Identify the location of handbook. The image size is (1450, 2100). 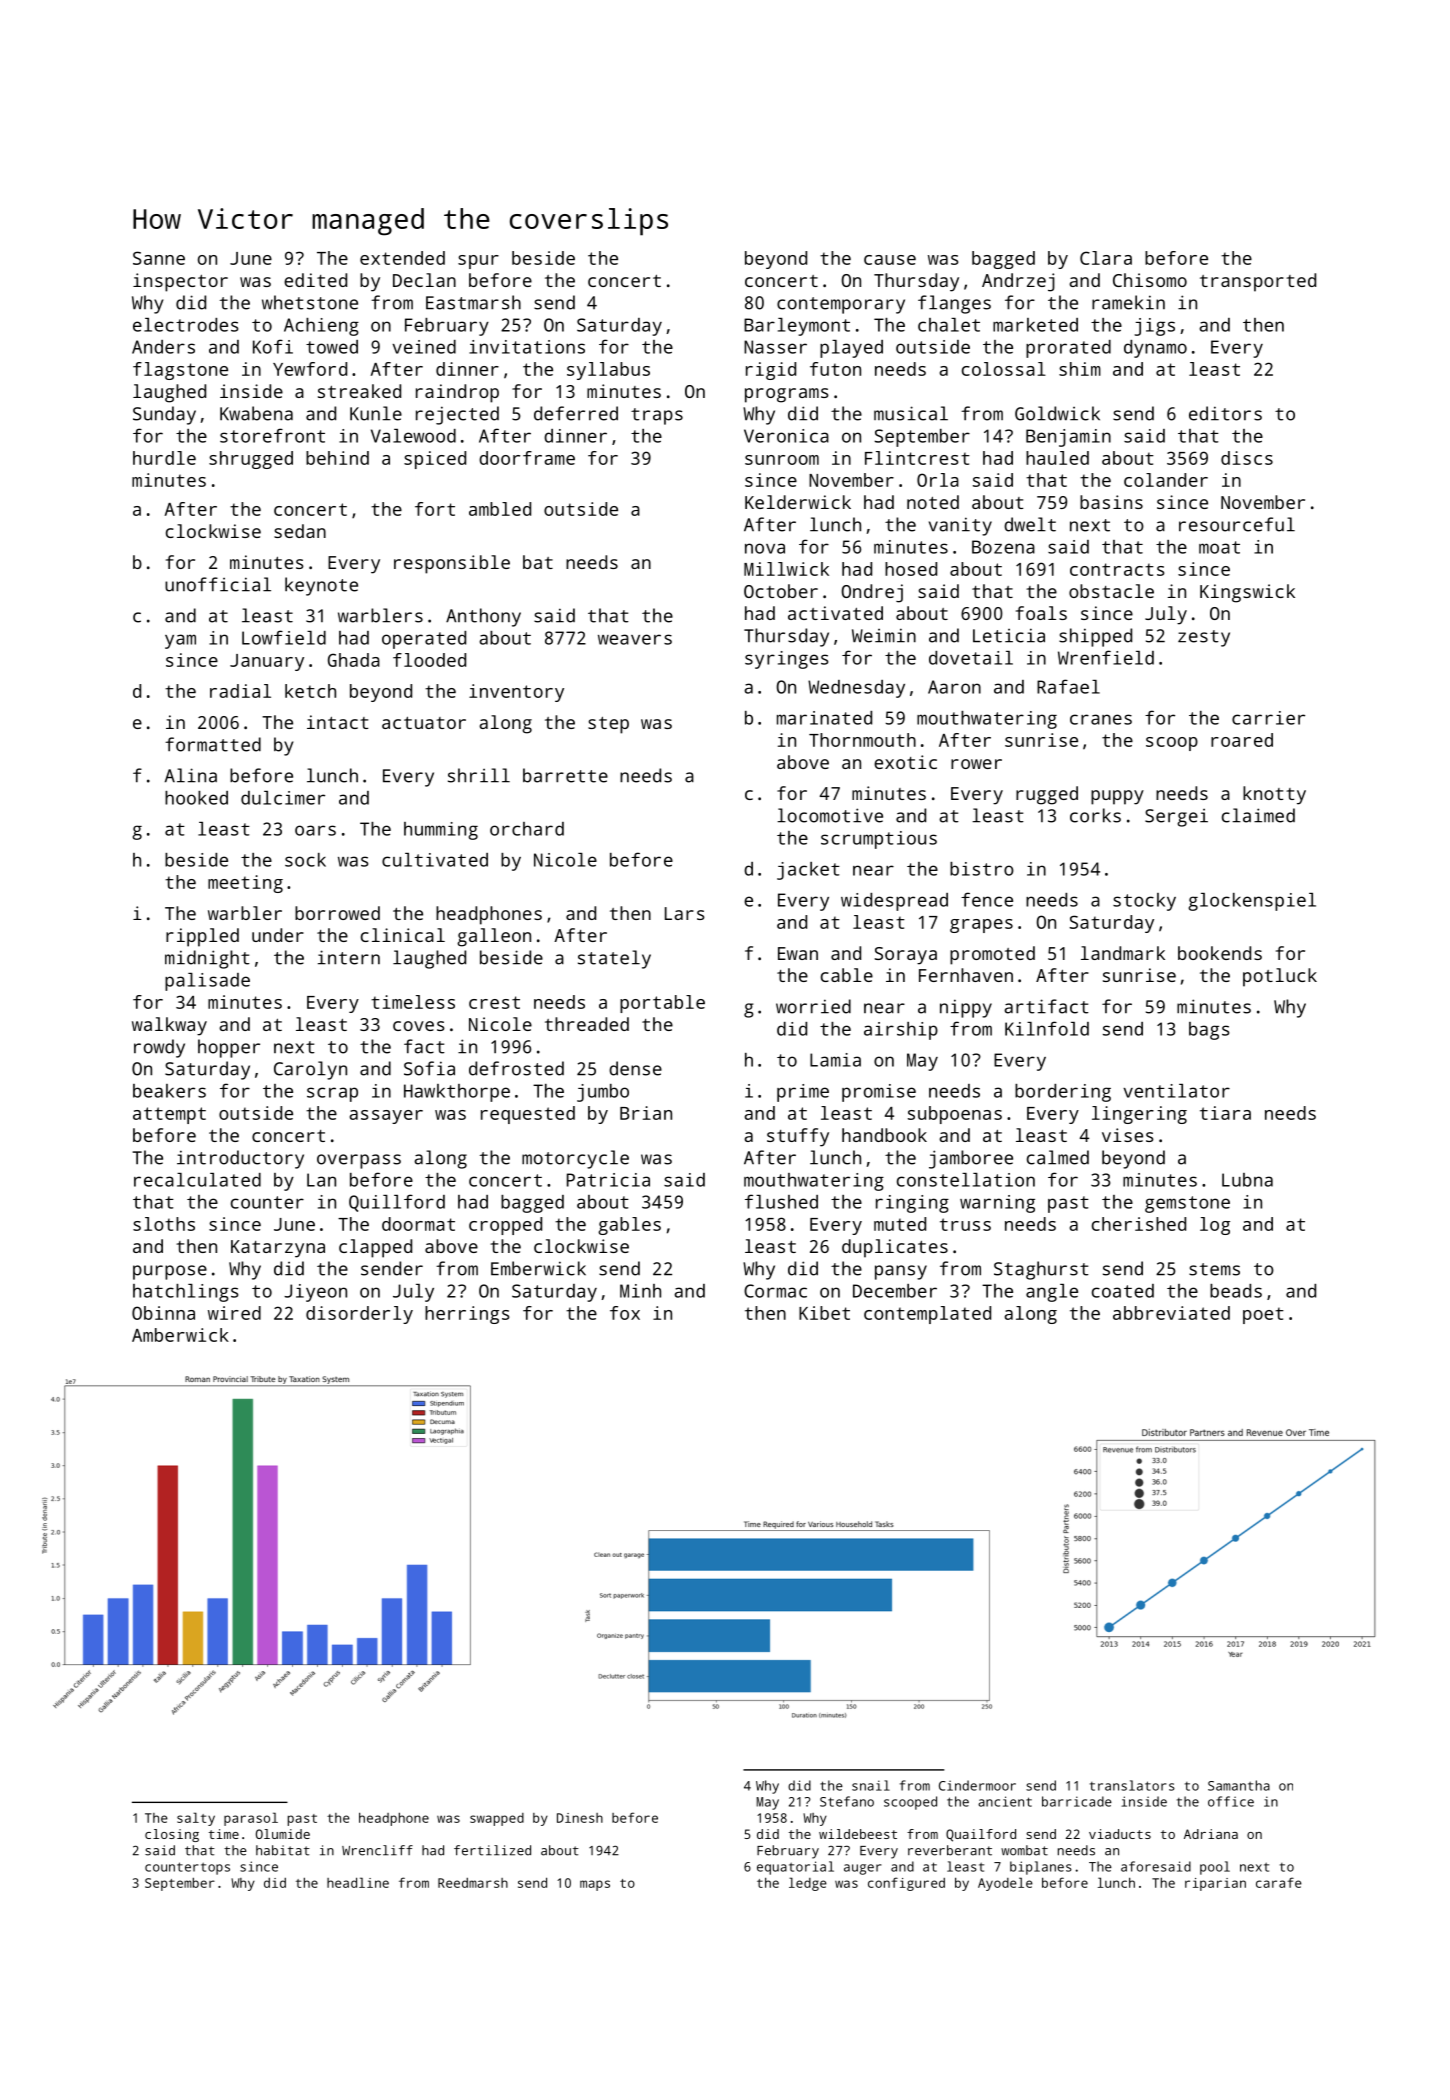
(884, 1135).
